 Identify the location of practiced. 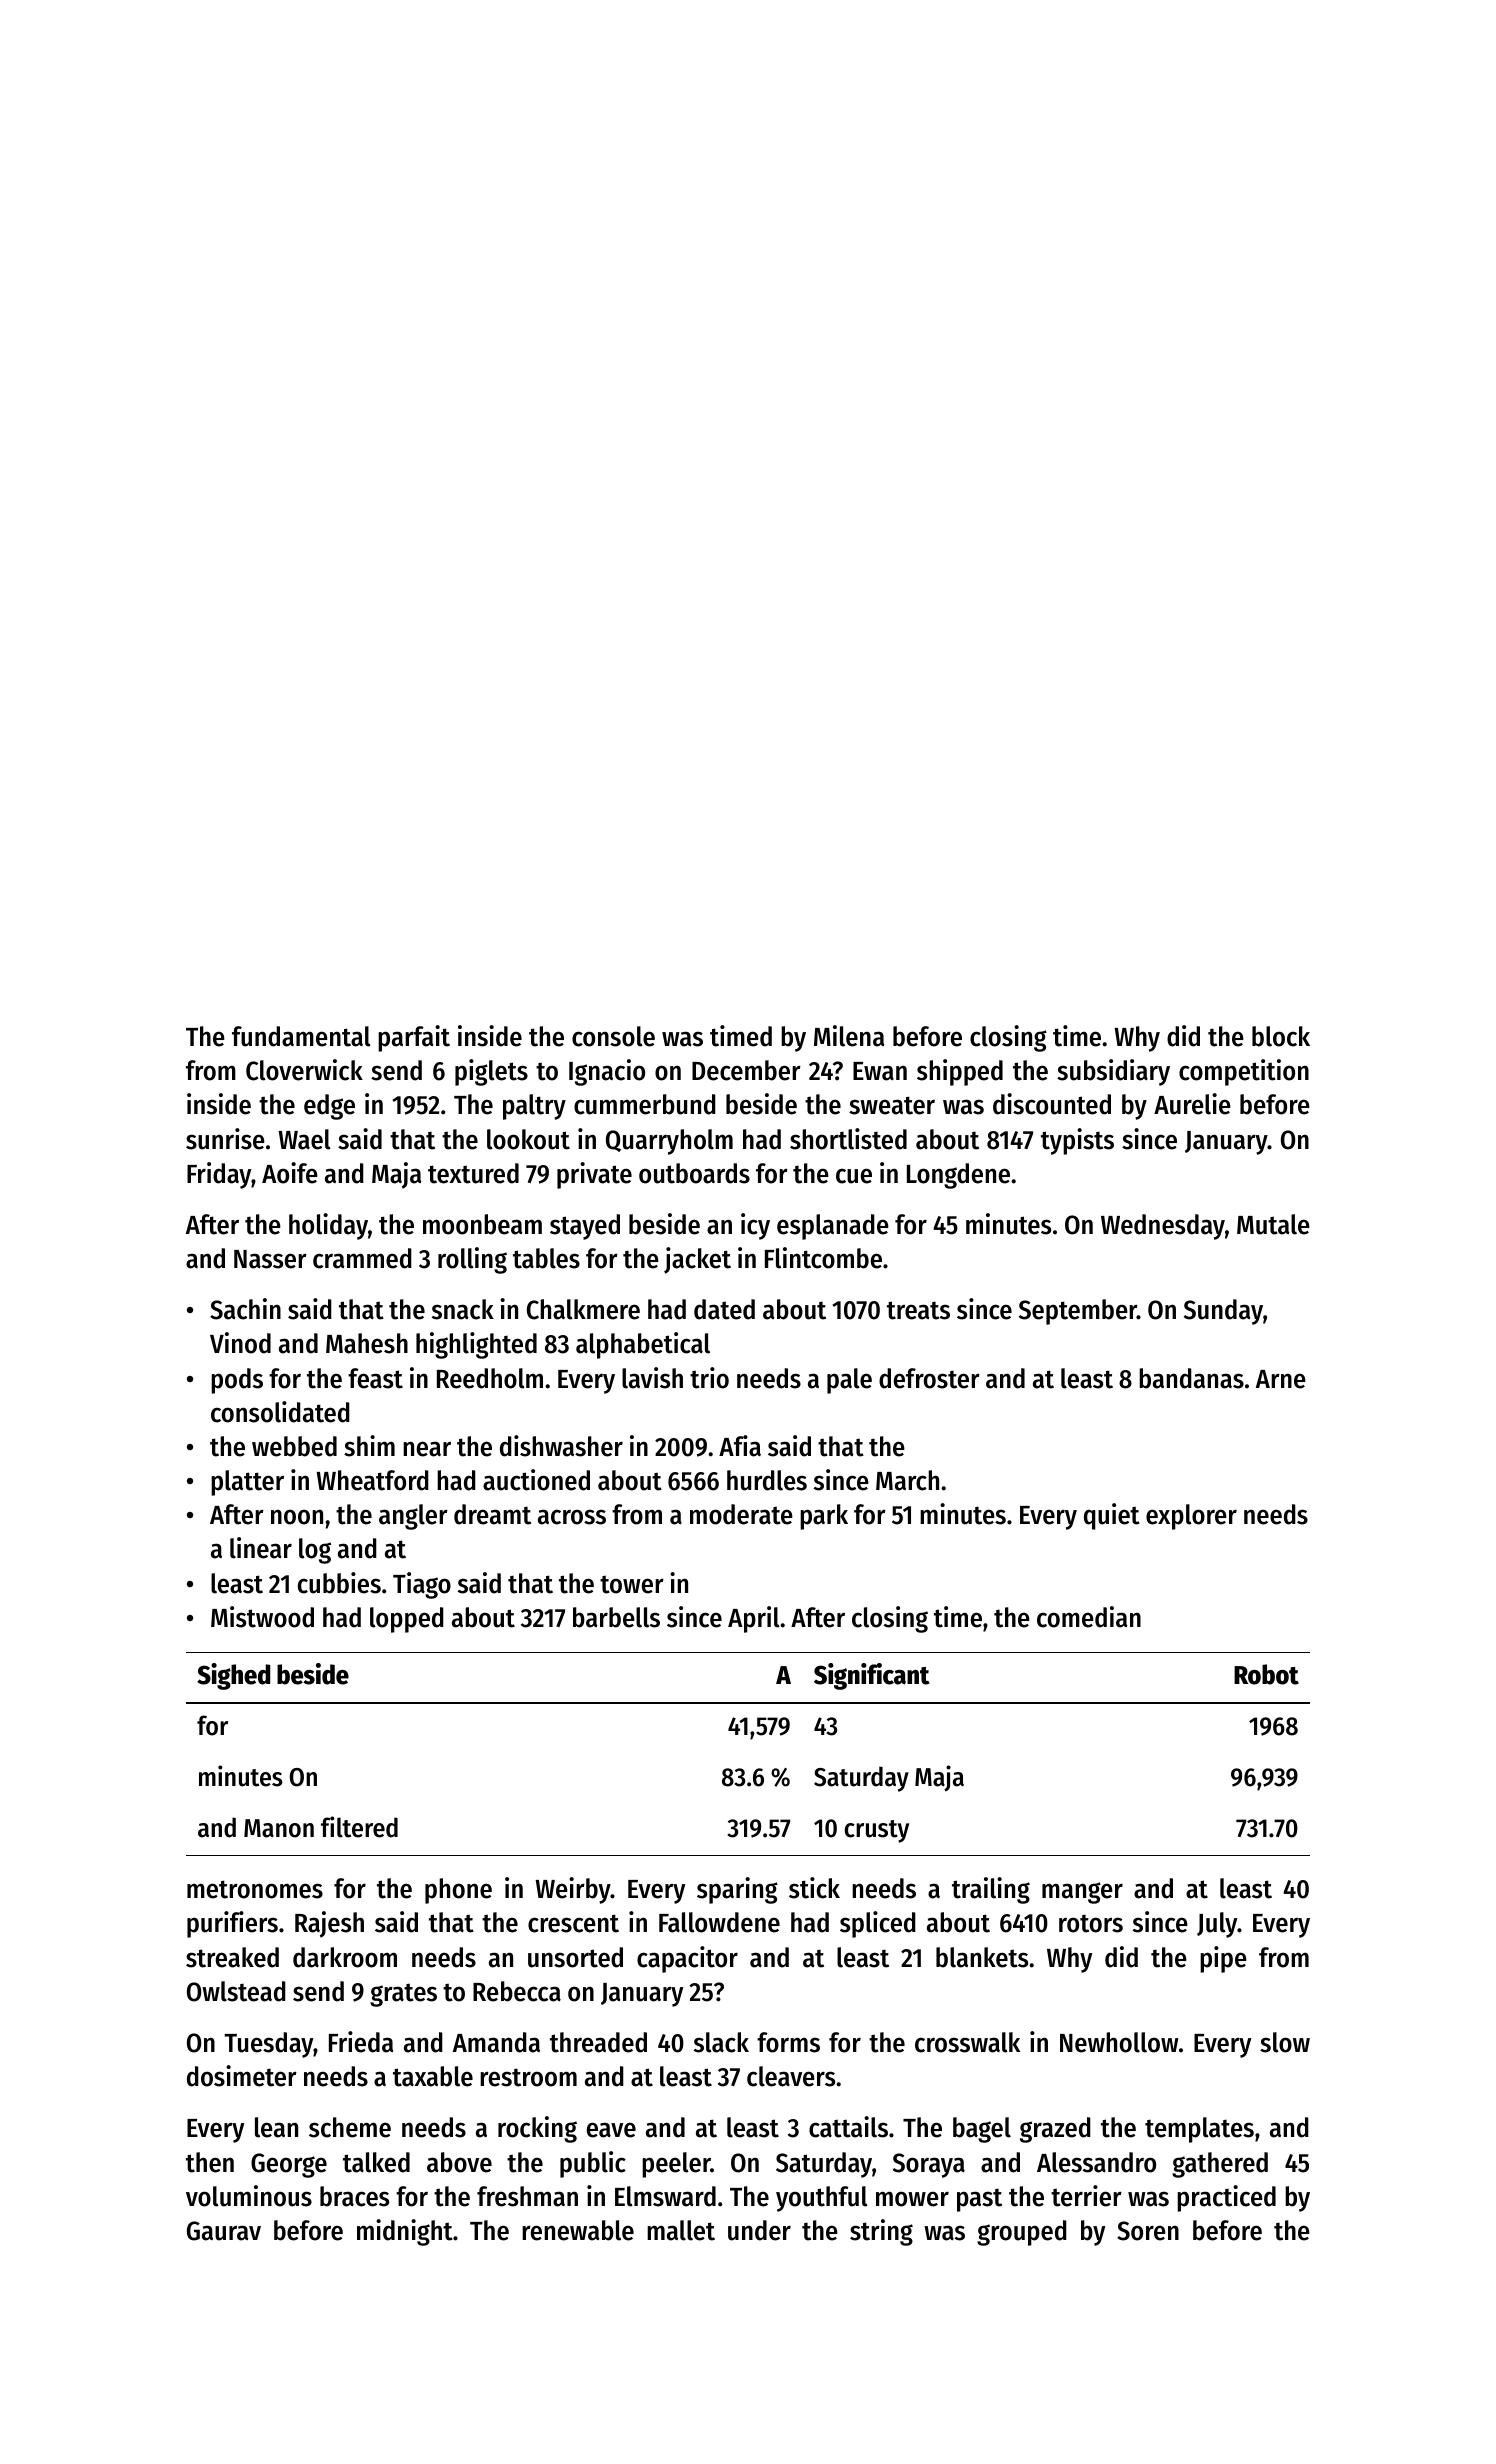
(1226, 2198).
